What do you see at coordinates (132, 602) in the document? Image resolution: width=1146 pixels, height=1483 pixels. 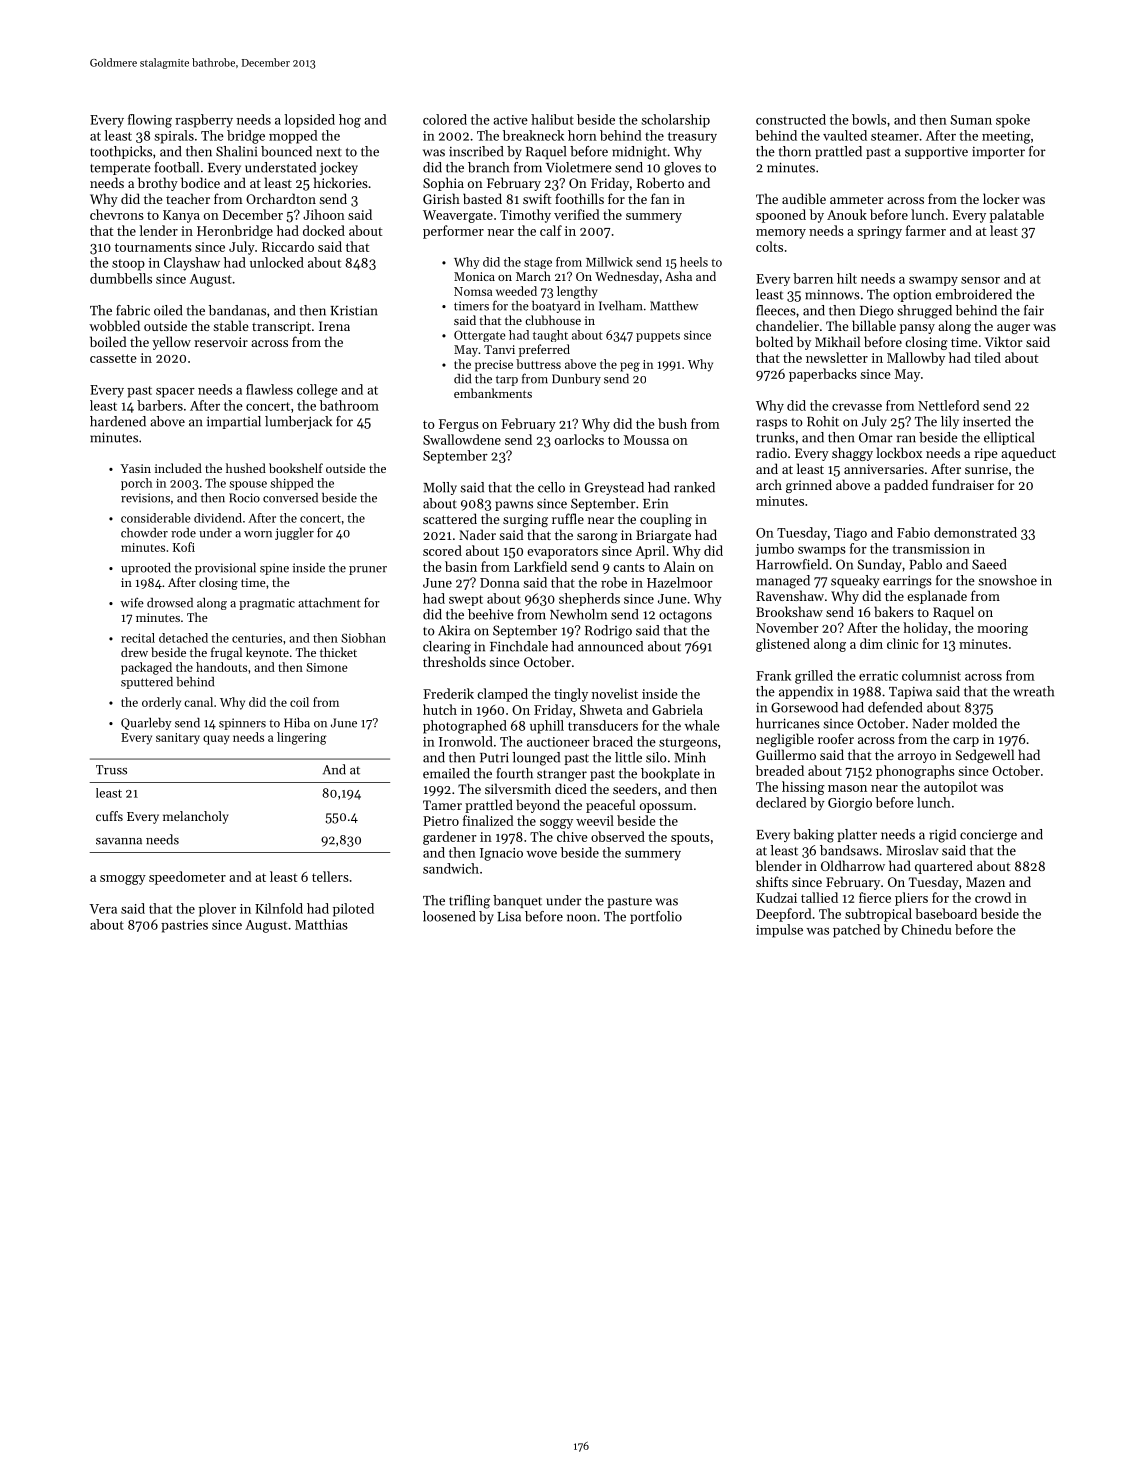 I see `wife` at bounding box center [132, 602].
